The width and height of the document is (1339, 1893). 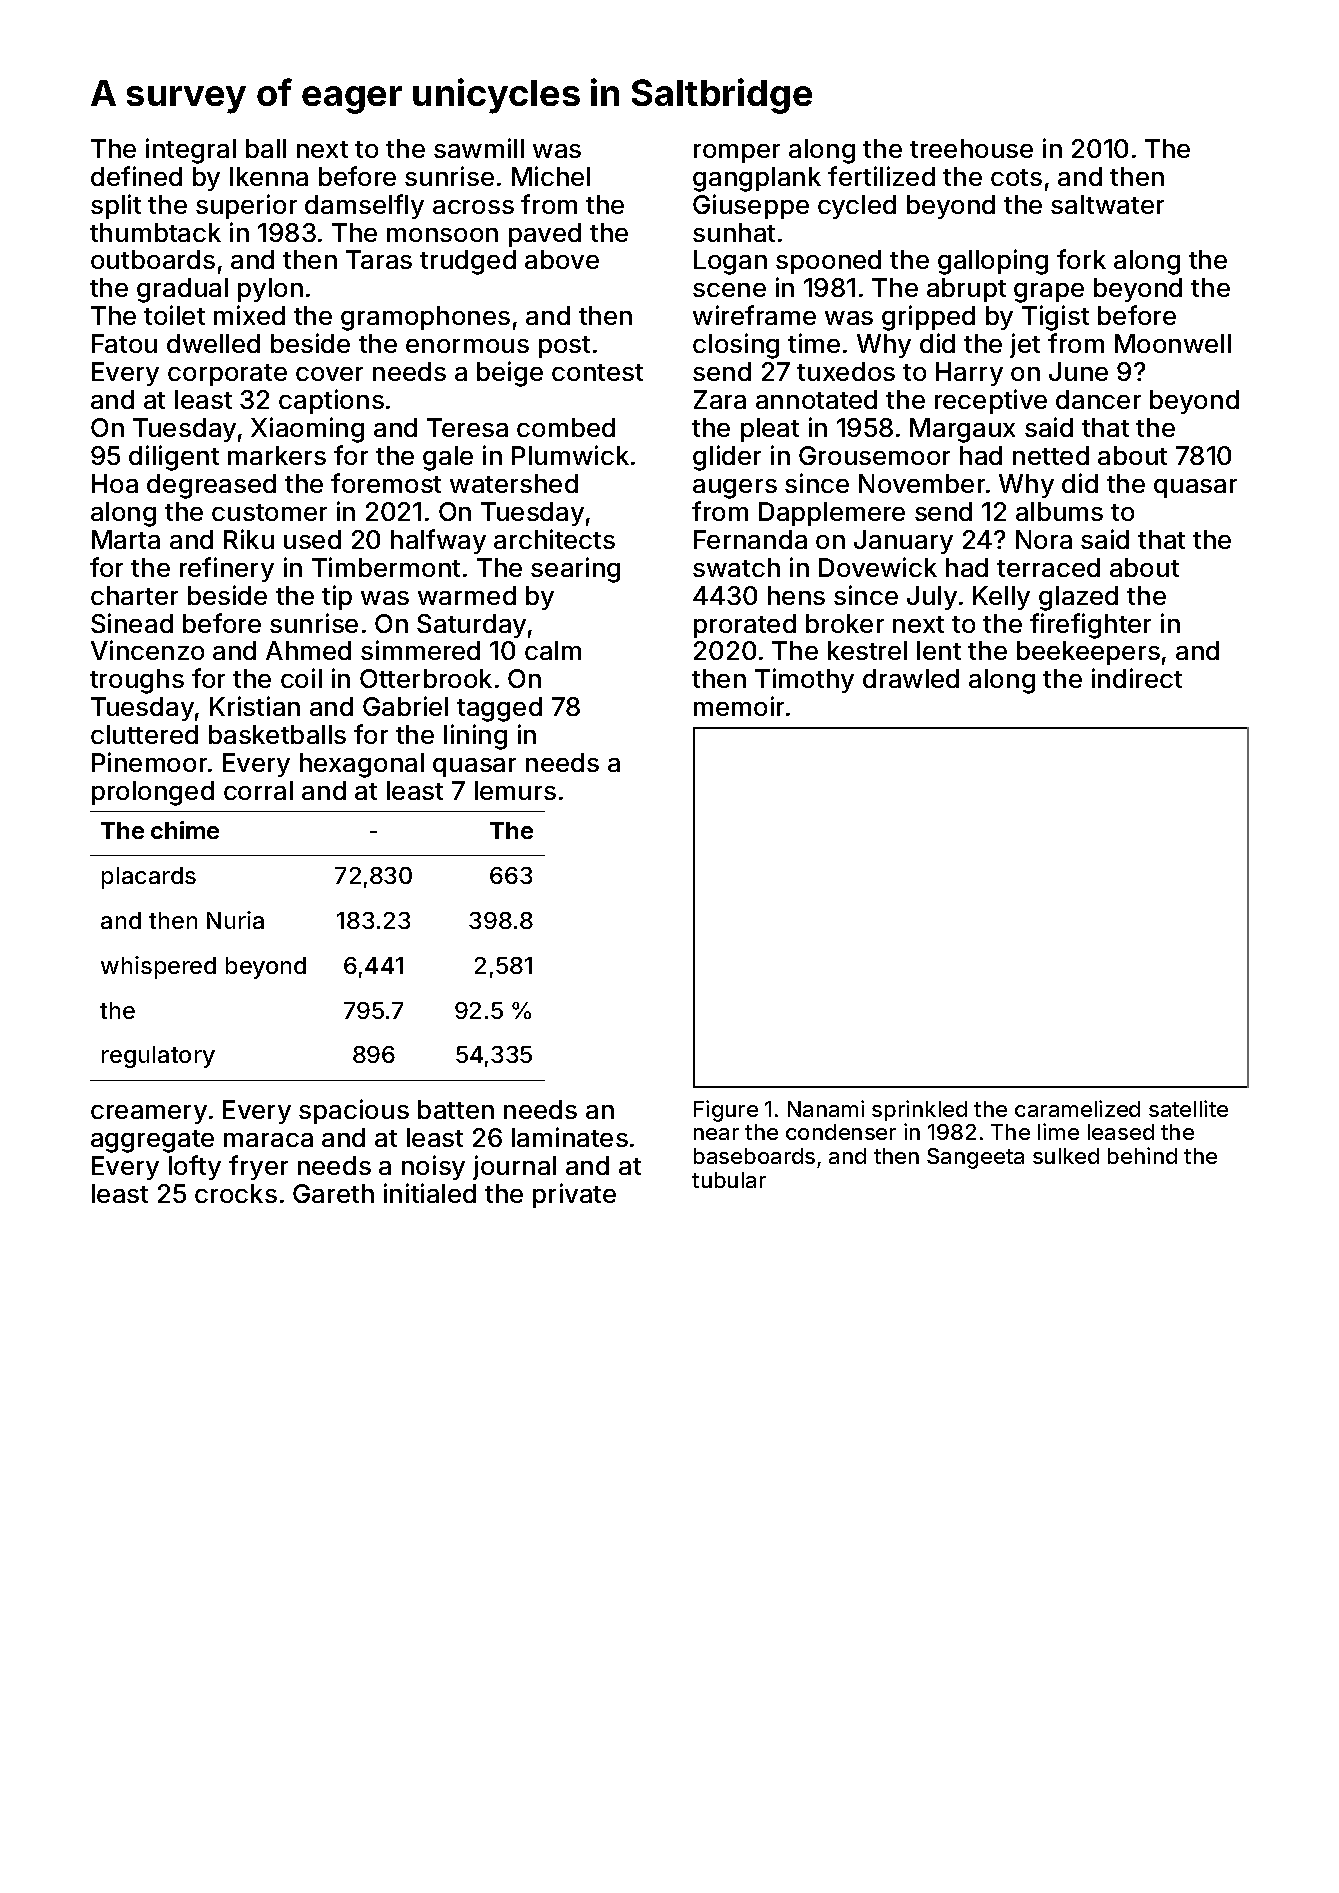 What do you see at coordinates (971, 148) in the document?
I see `treehouse` at bounding box center [971, 148].
